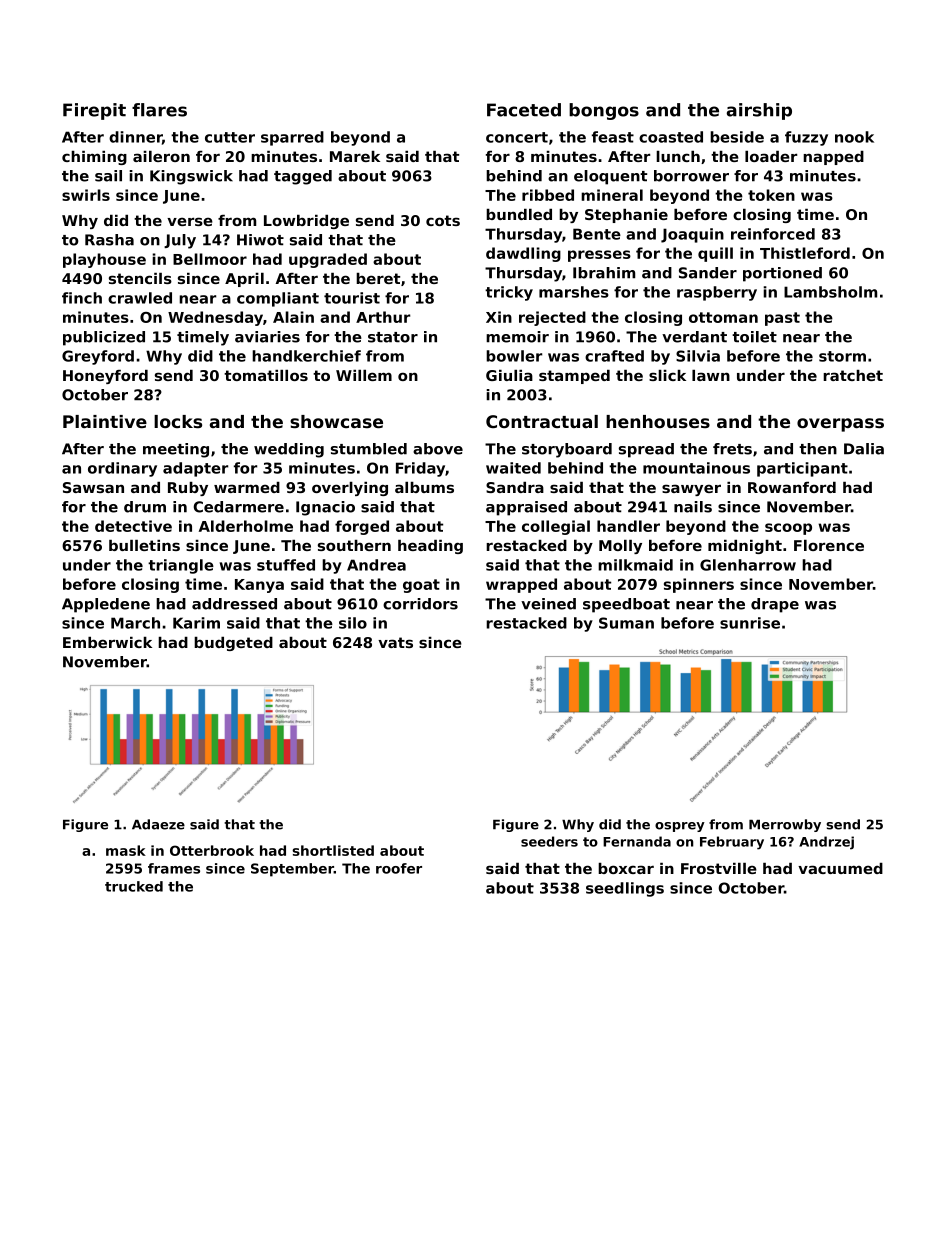  Describe the element at coordinates (785, 825) in the screenshot. I see `Merrowby` at that location.
